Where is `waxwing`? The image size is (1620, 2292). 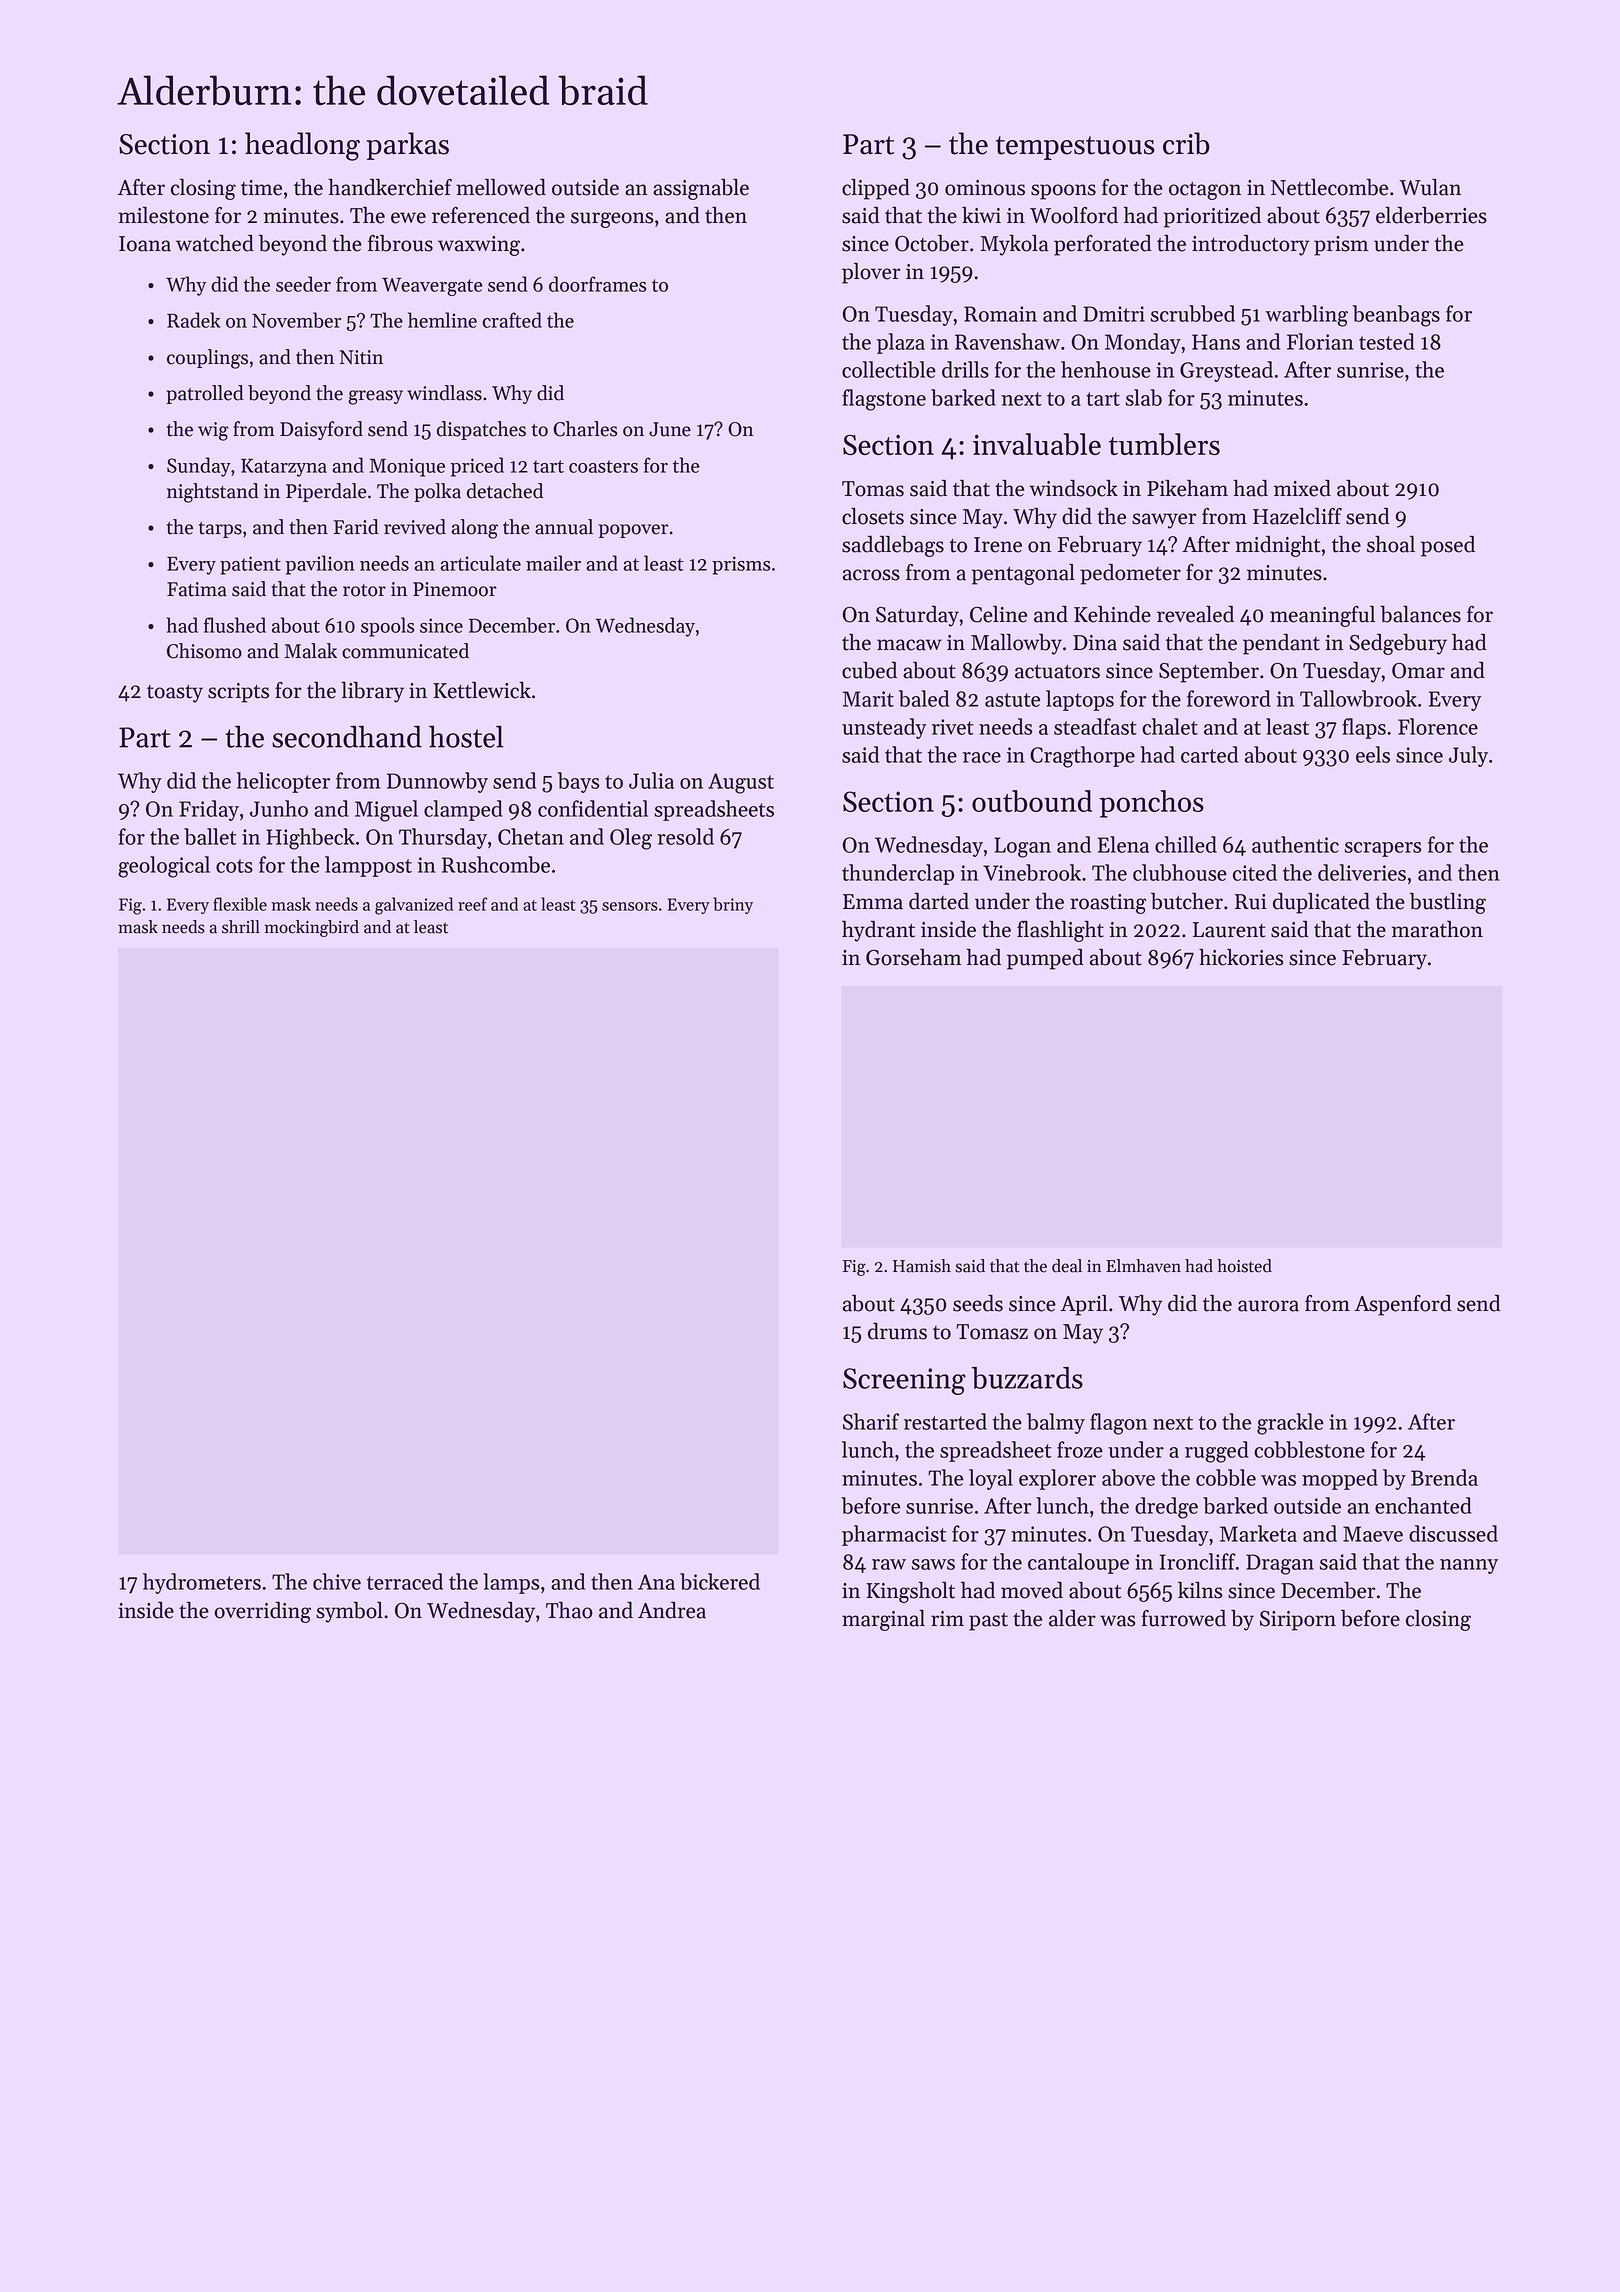 waxwing is located at coordinates (479, 246).
